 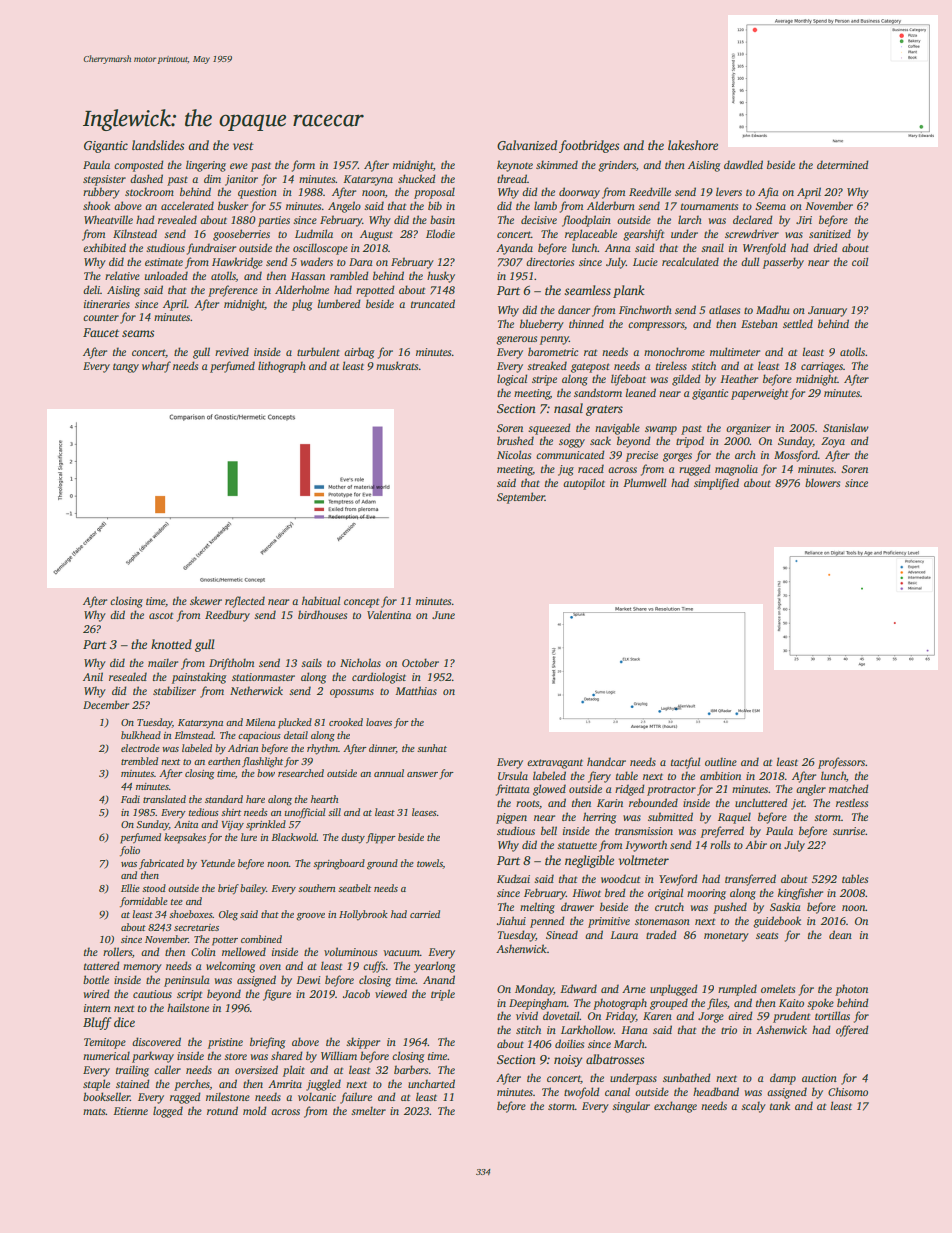 What do you see at coordinates (161, 615) in the document?
I see `ascot` at bounding box center [161, 615].
